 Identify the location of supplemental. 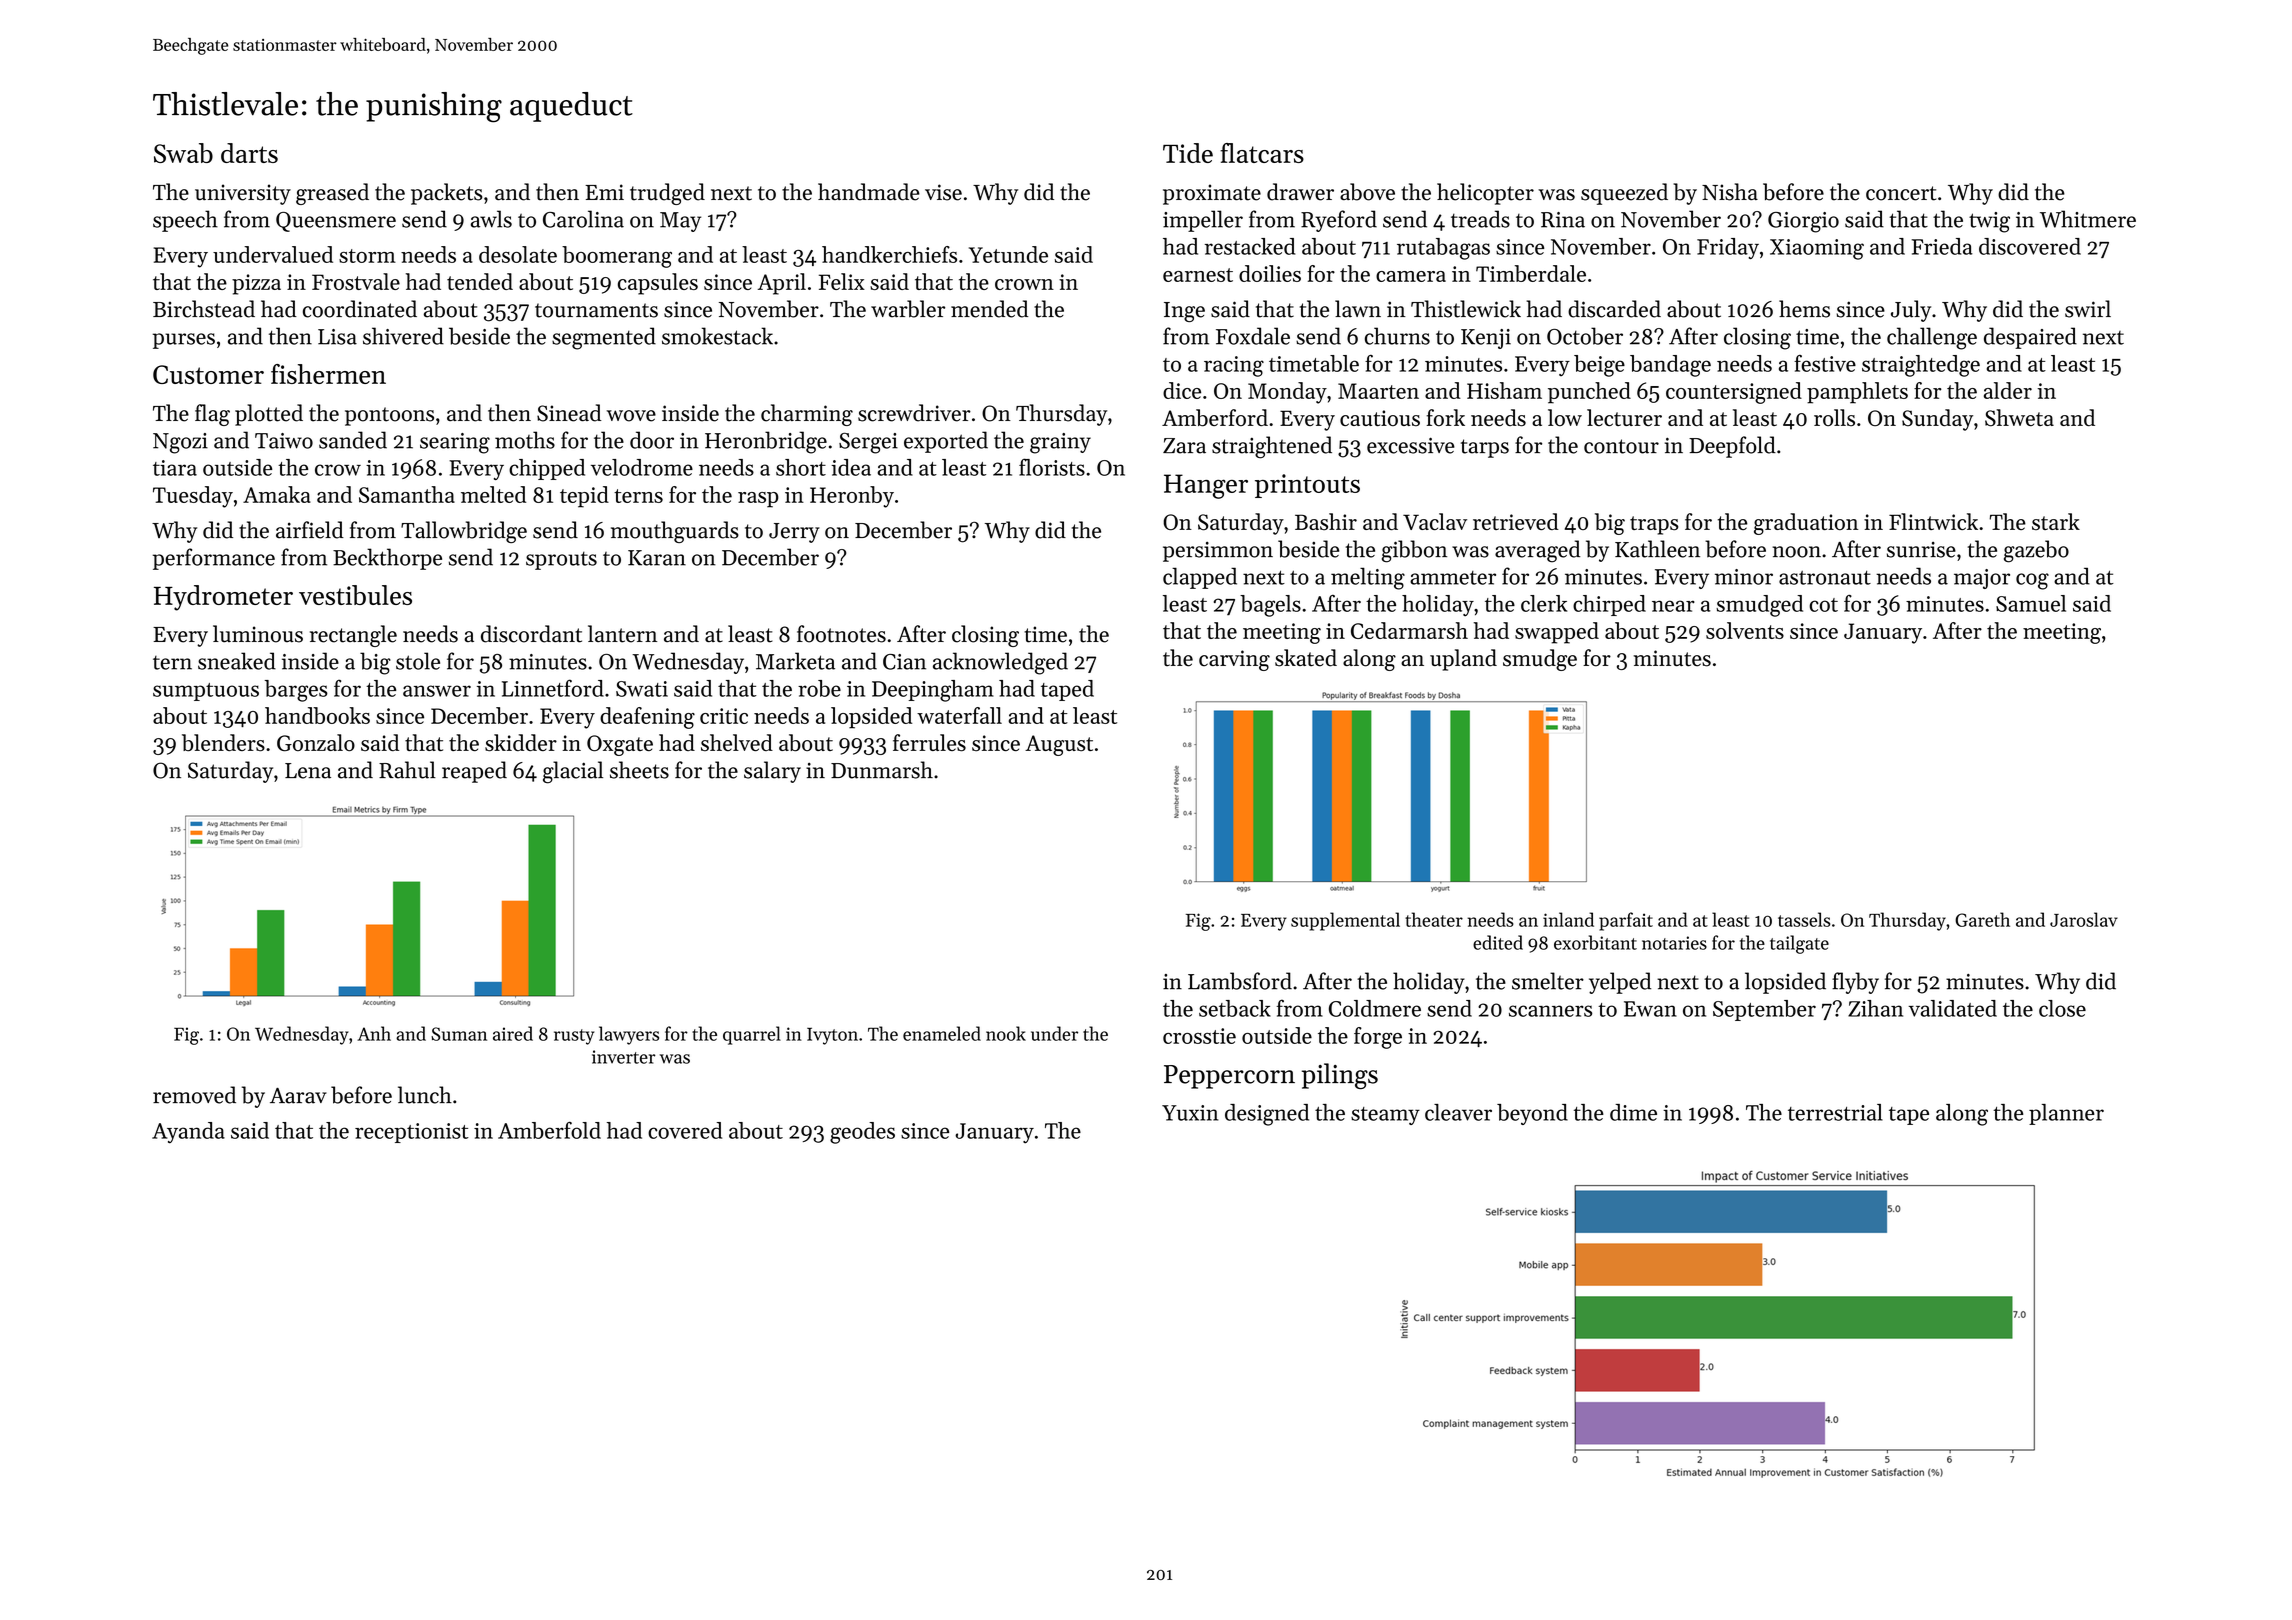
(1345, 921).
